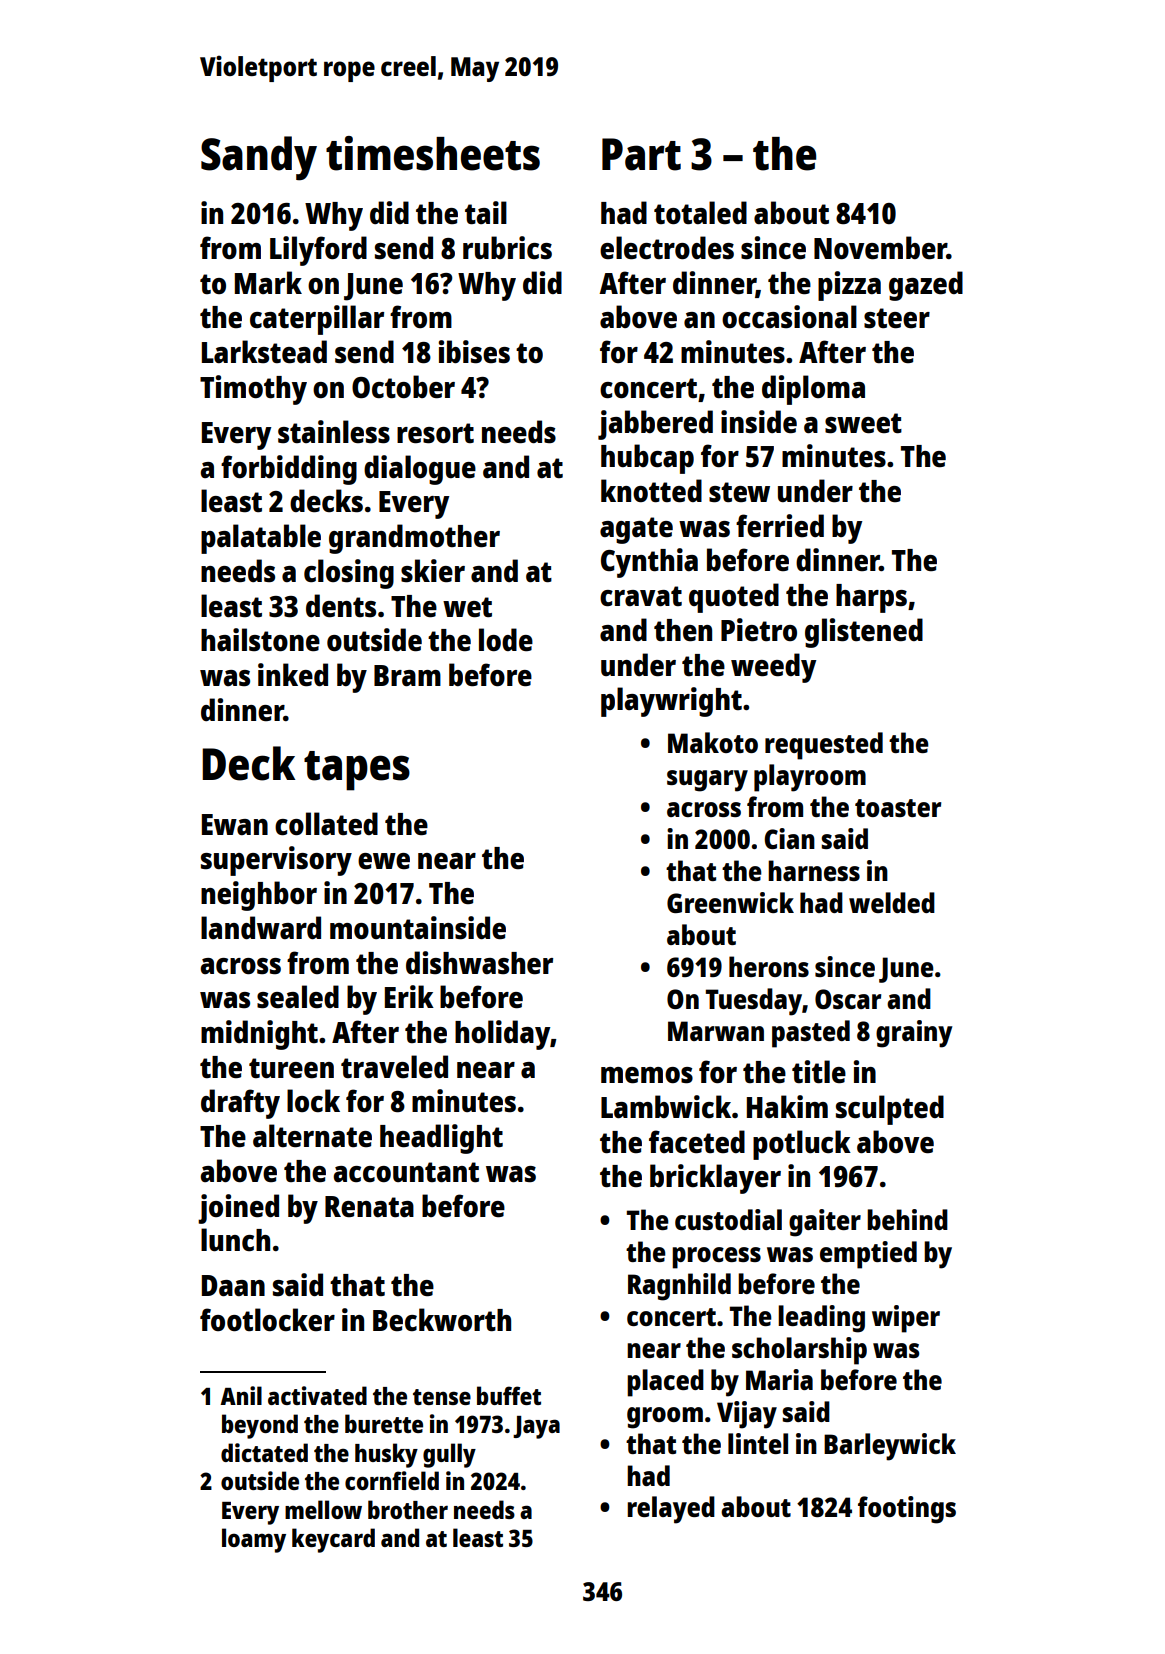 The height and width of the page is (1654, 1165). I want to click on activated, so click(317, 1395).
